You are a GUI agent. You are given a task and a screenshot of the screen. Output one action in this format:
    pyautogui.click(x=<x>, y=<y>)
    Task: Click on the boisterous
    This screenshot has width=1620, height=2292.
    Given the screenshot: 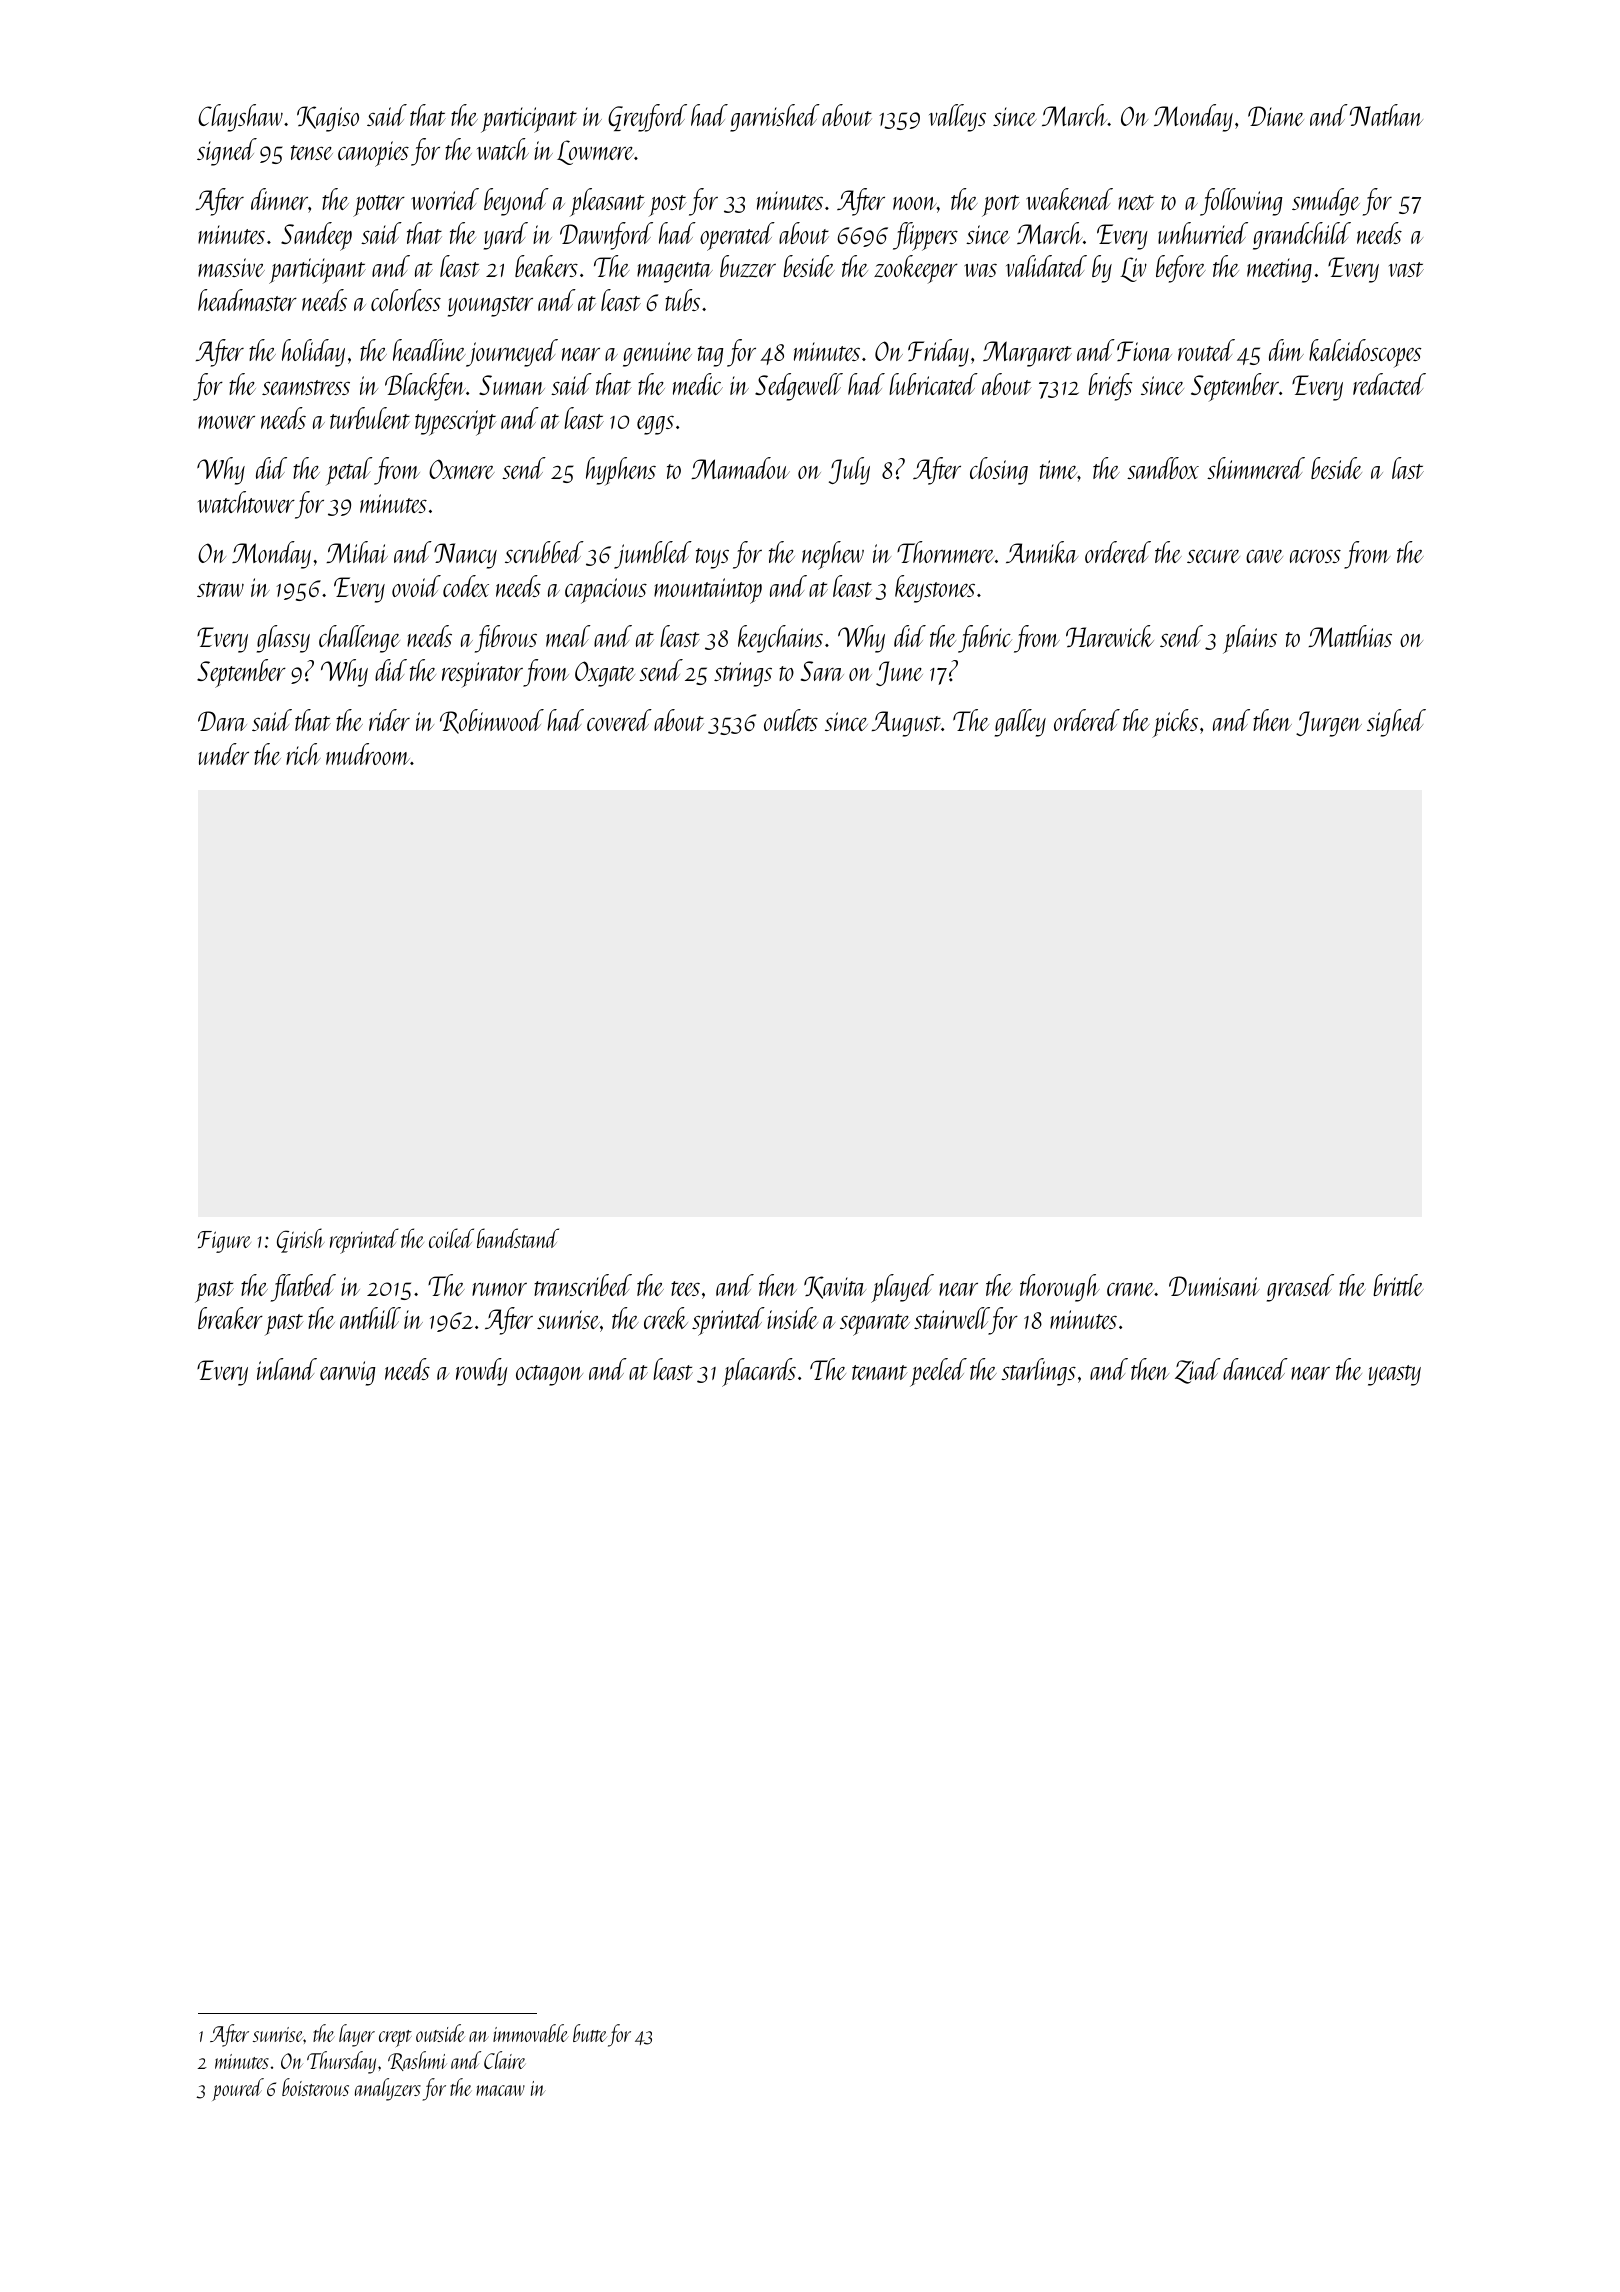 What is the action you would take?
    pyautogui.click(x=315, y=2087)
